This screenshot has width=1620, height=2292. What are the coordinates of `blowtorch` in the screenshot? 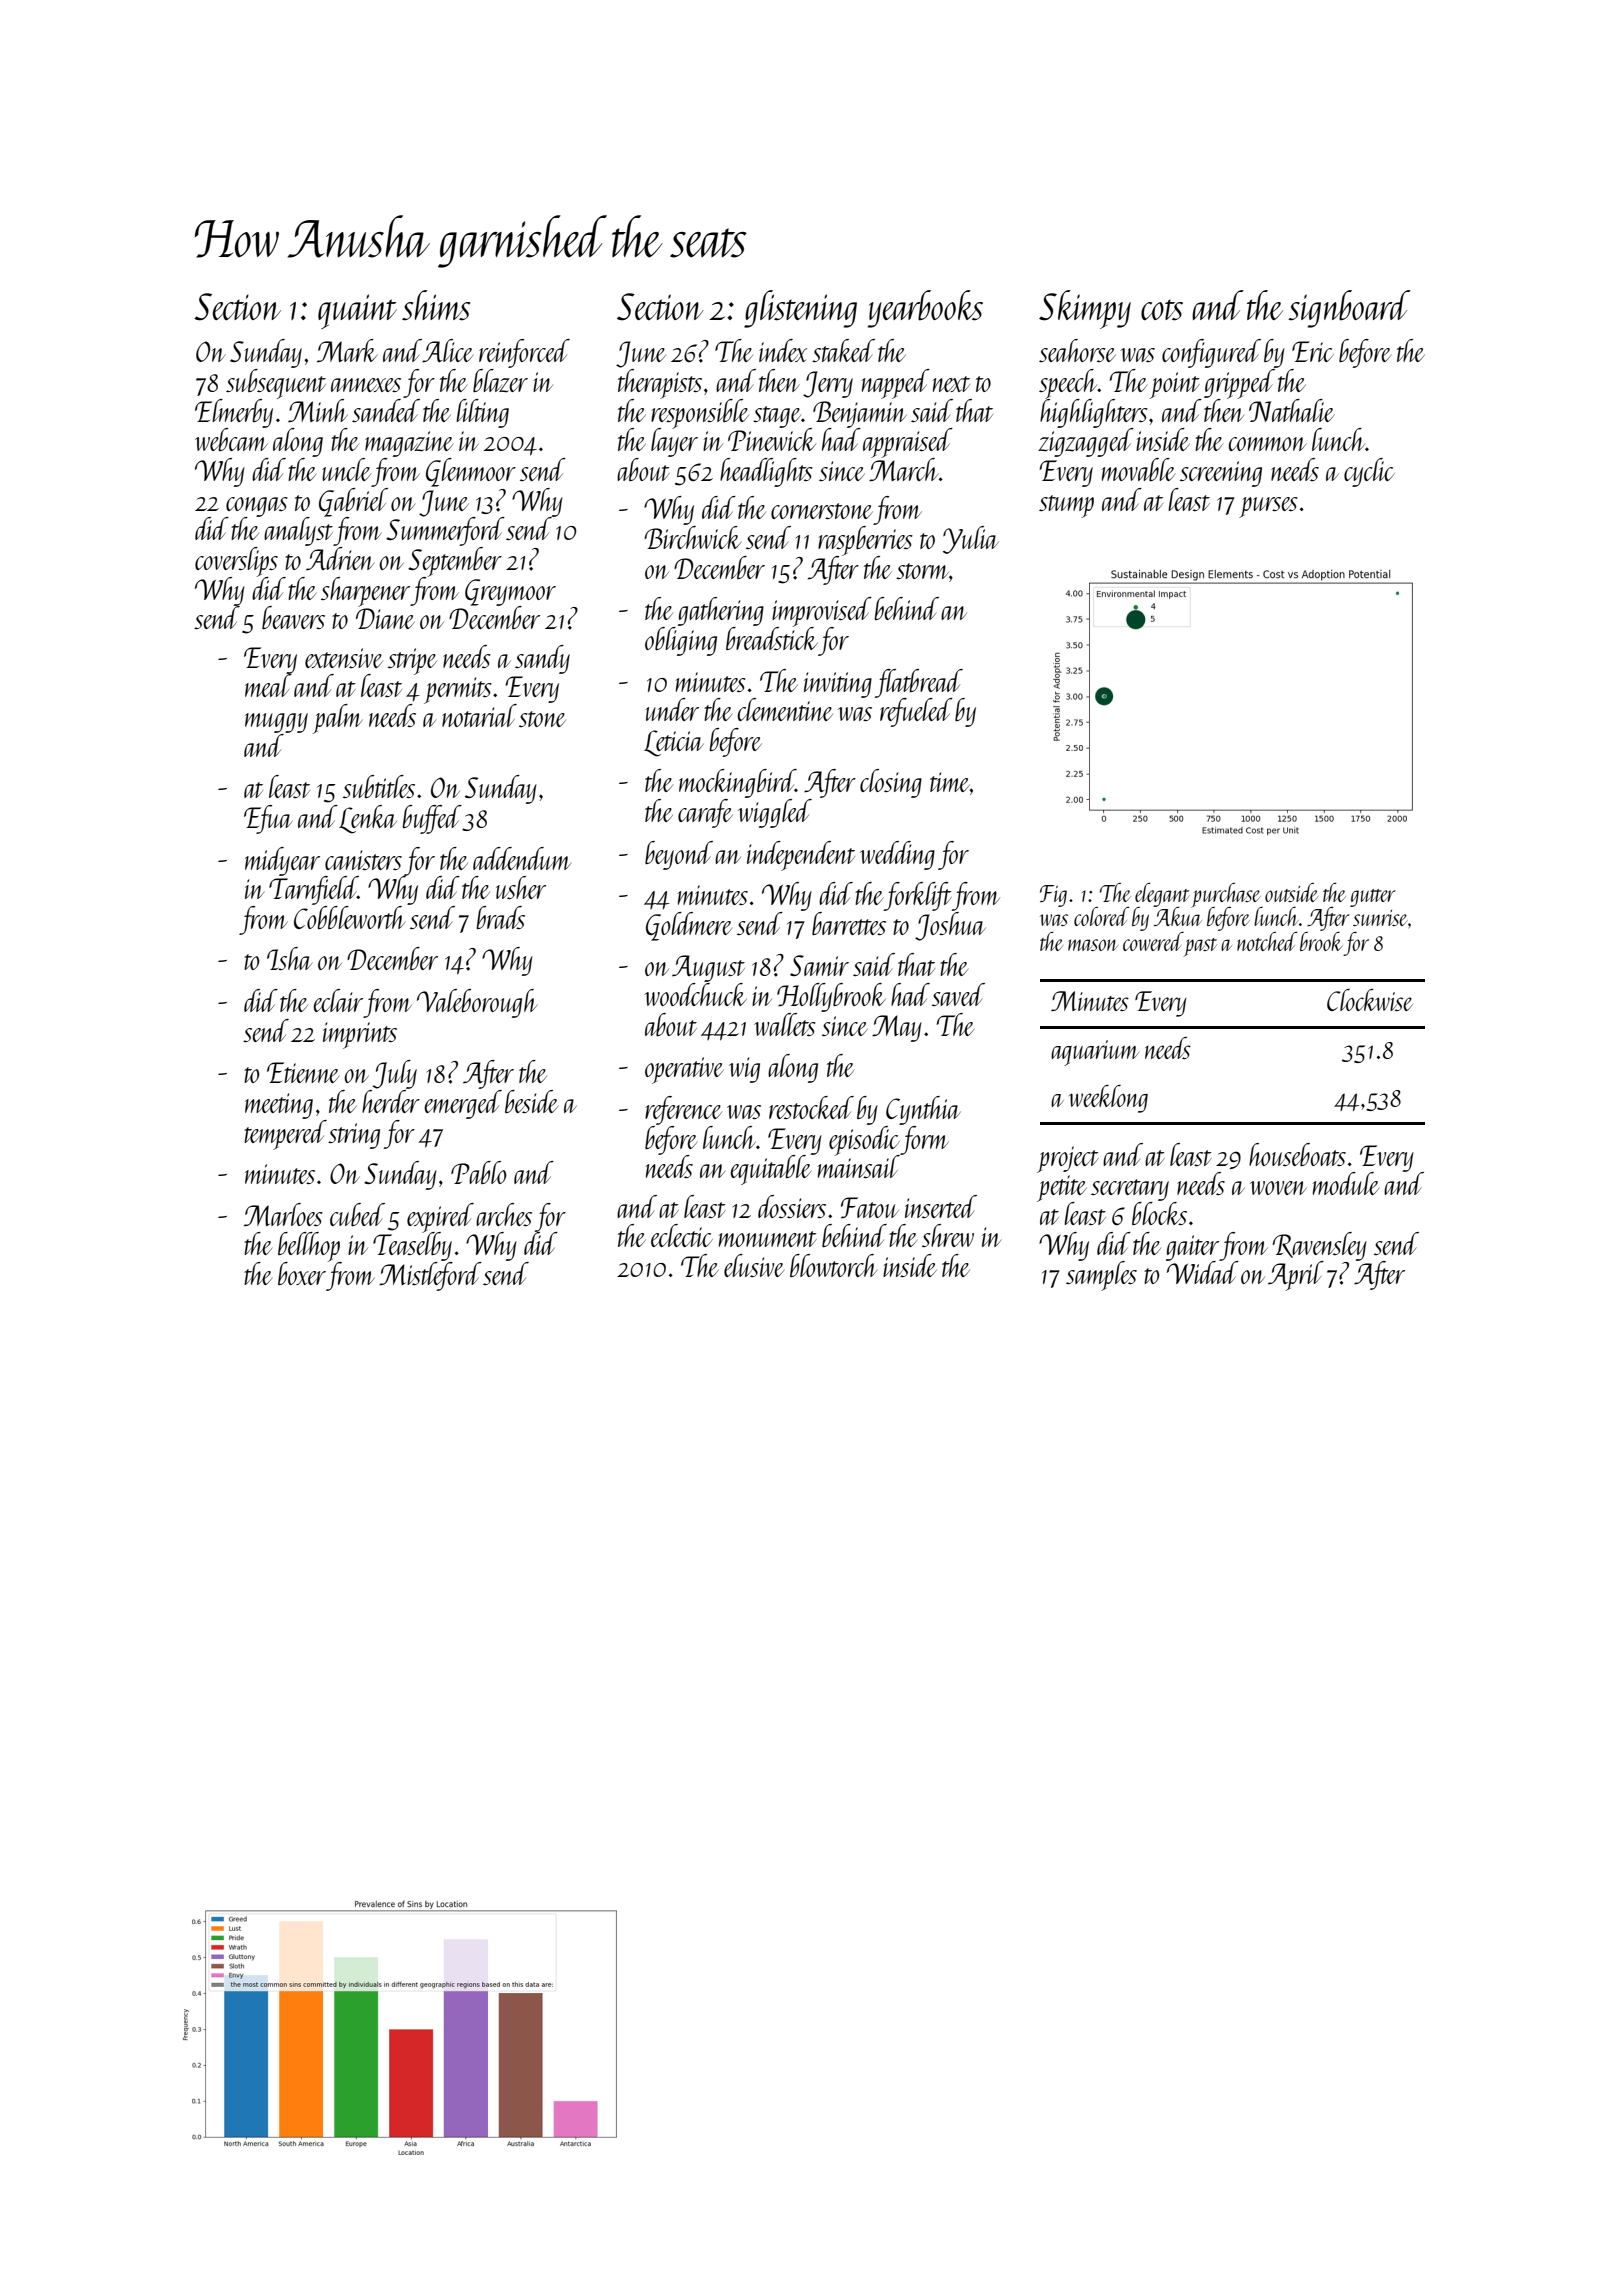 It's located at (834, 1265).
